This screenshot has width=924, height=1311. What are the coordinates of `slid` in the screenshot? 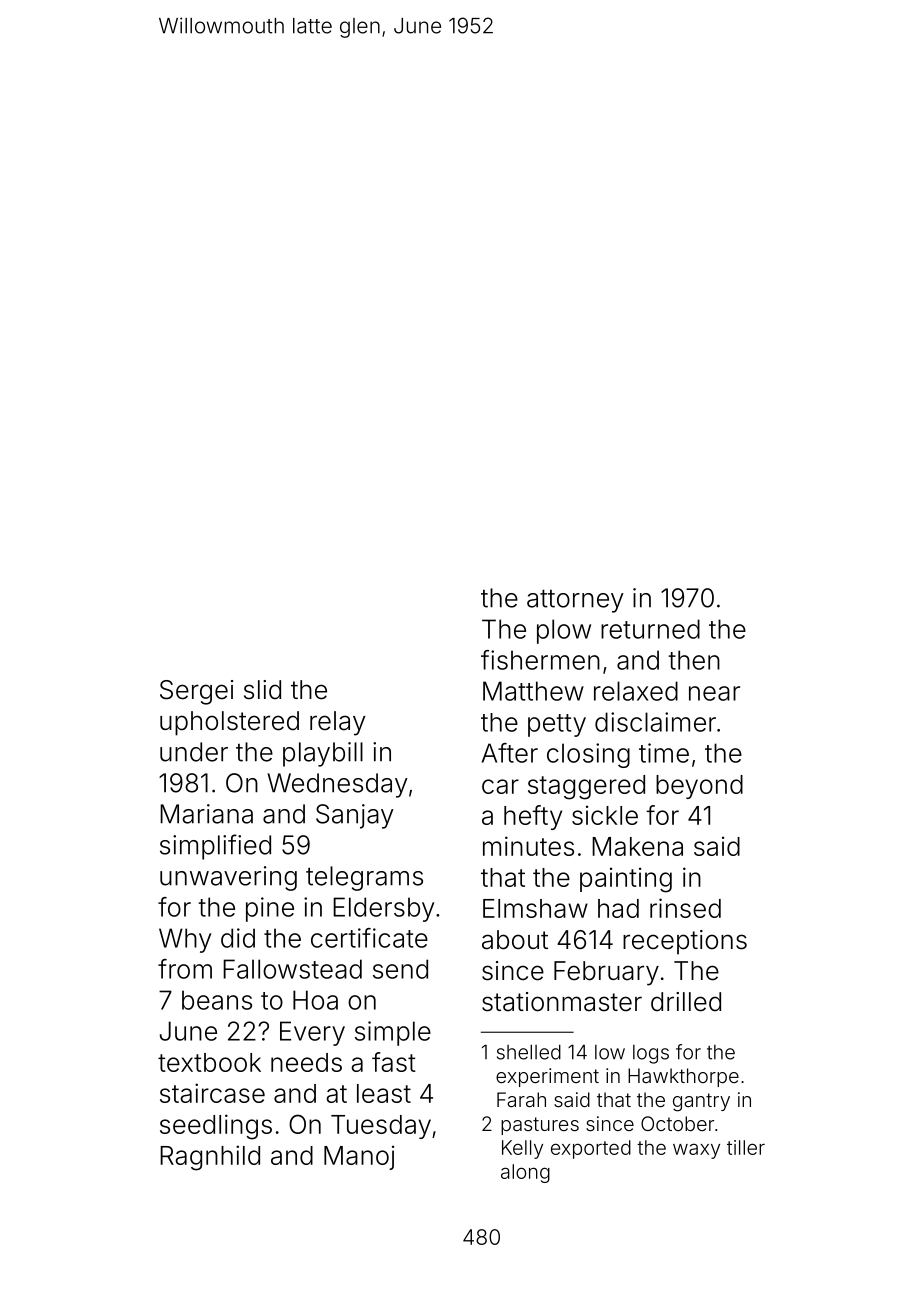 It's located at (262, 690).
